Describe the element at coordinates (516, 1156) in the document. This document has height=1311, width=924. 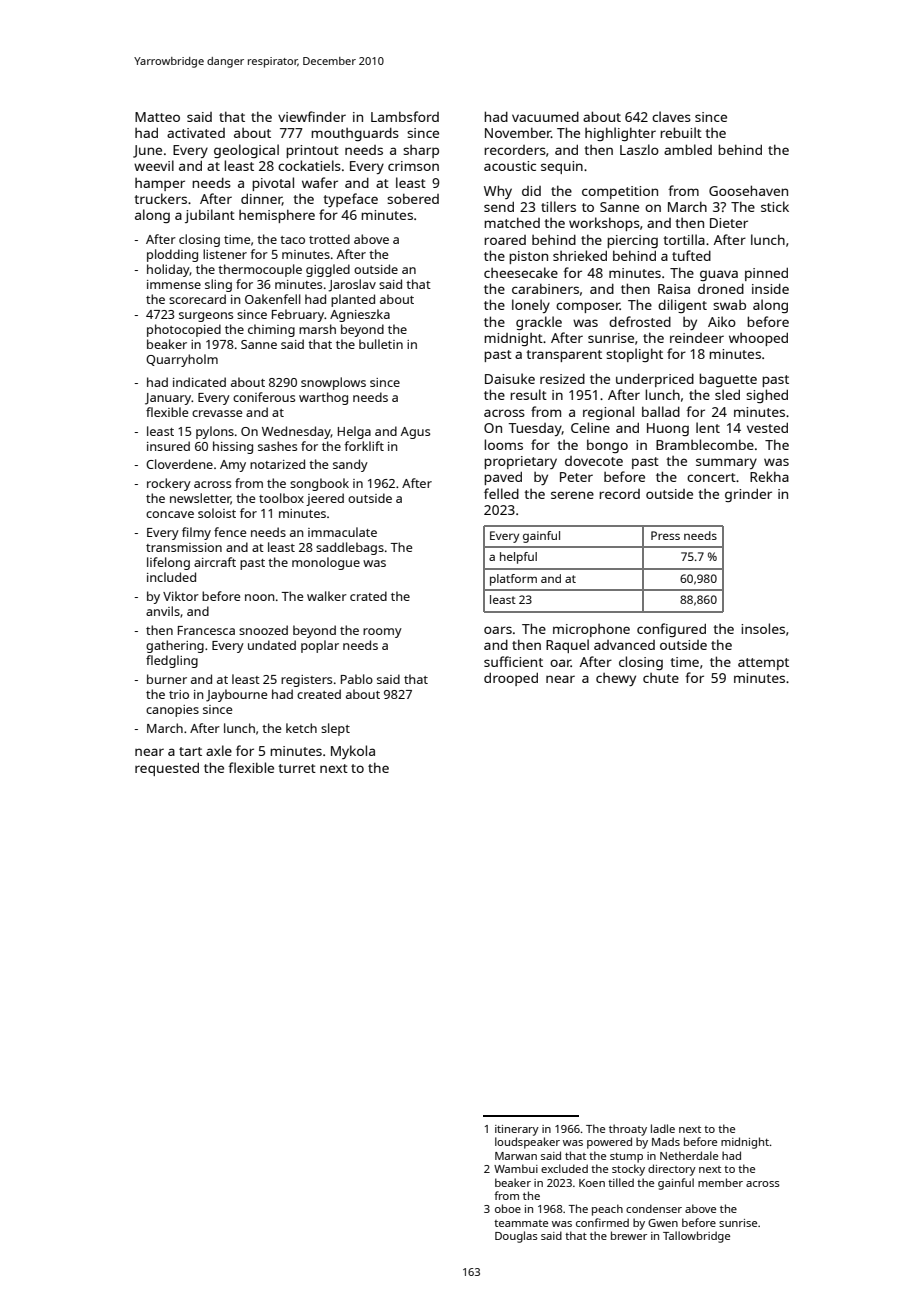
I see `Marwan` at that location.
